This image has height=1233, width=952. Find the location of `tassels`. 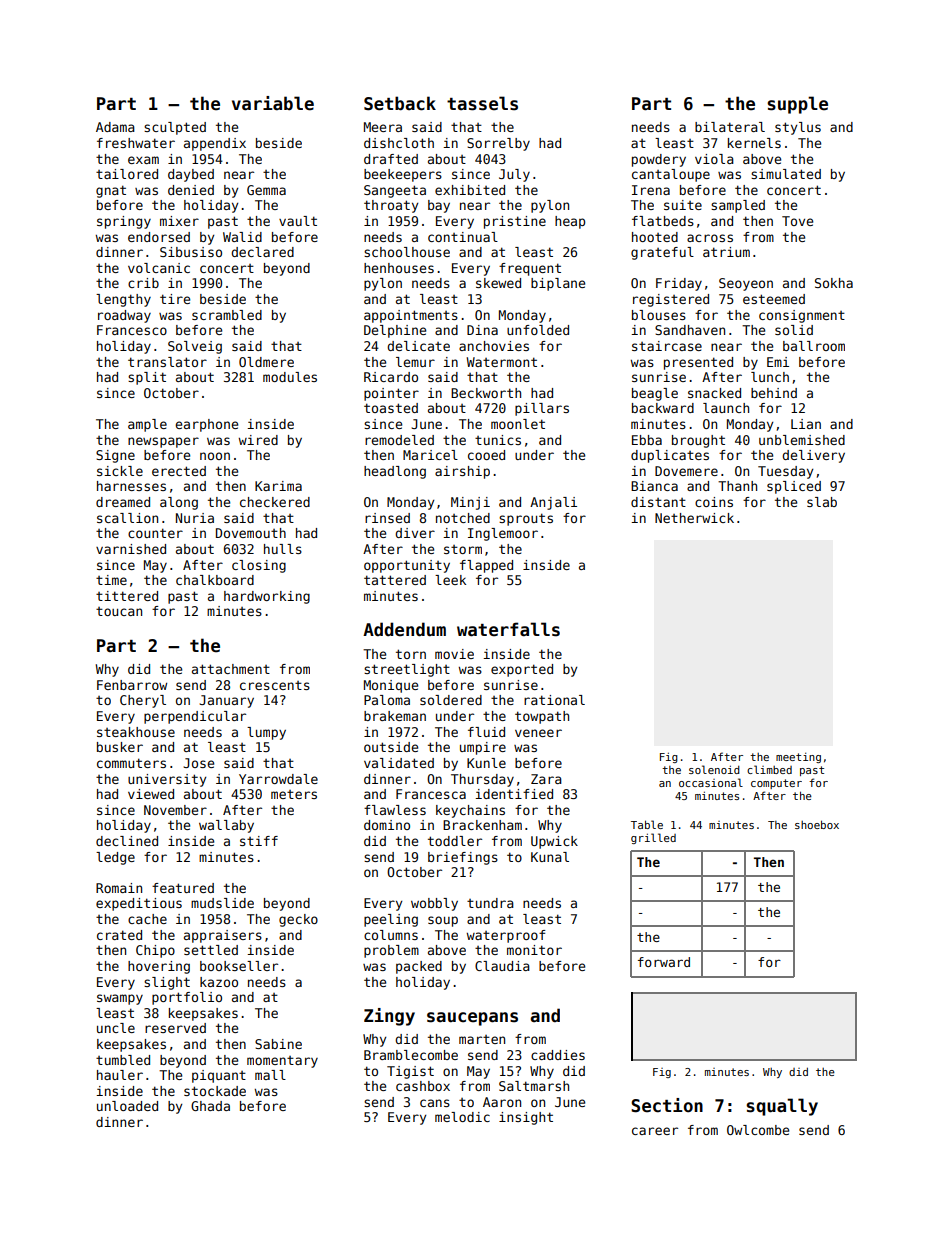

tassels is located at coordinates (482, 103).
